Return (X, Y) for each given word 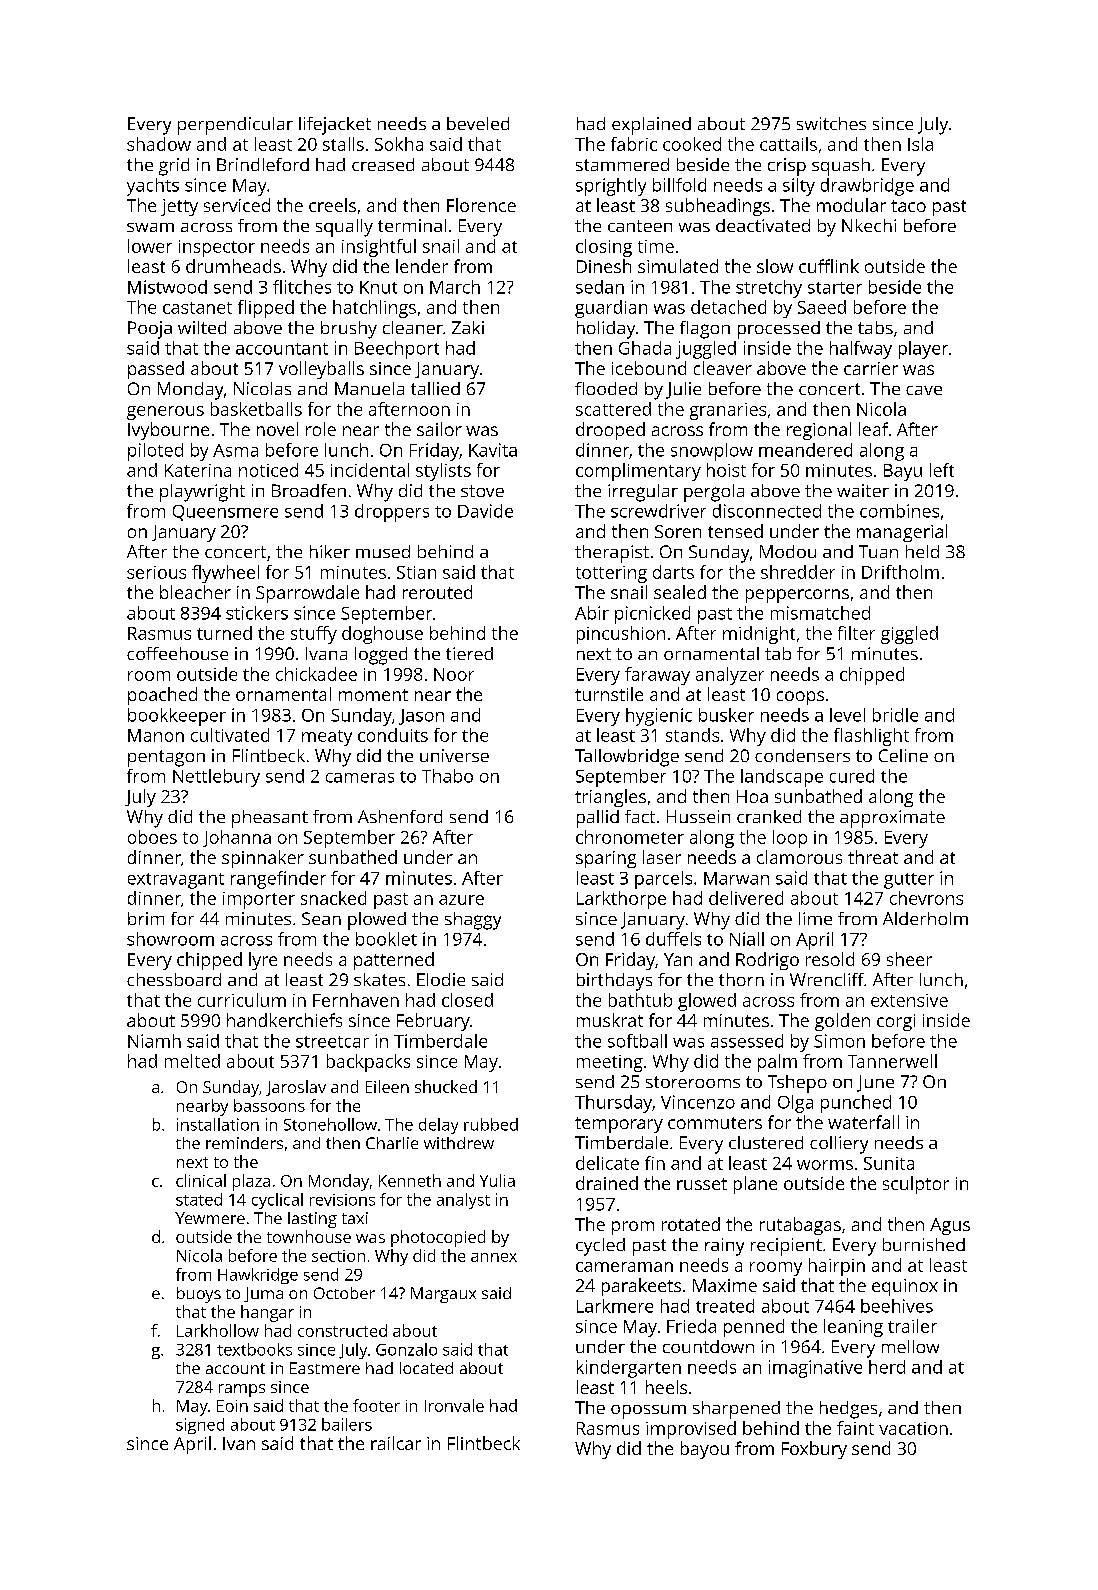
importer (259, 900)
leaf (873, 429)
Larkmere (615, 1306)
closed (467, 1000)
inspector (217, 248)
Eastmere (325, 1368)
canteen (640, 226)
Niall (747, 939)
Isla (920, 144)
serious (156, 572)
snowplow (712, 452)
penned (754, 1328)
